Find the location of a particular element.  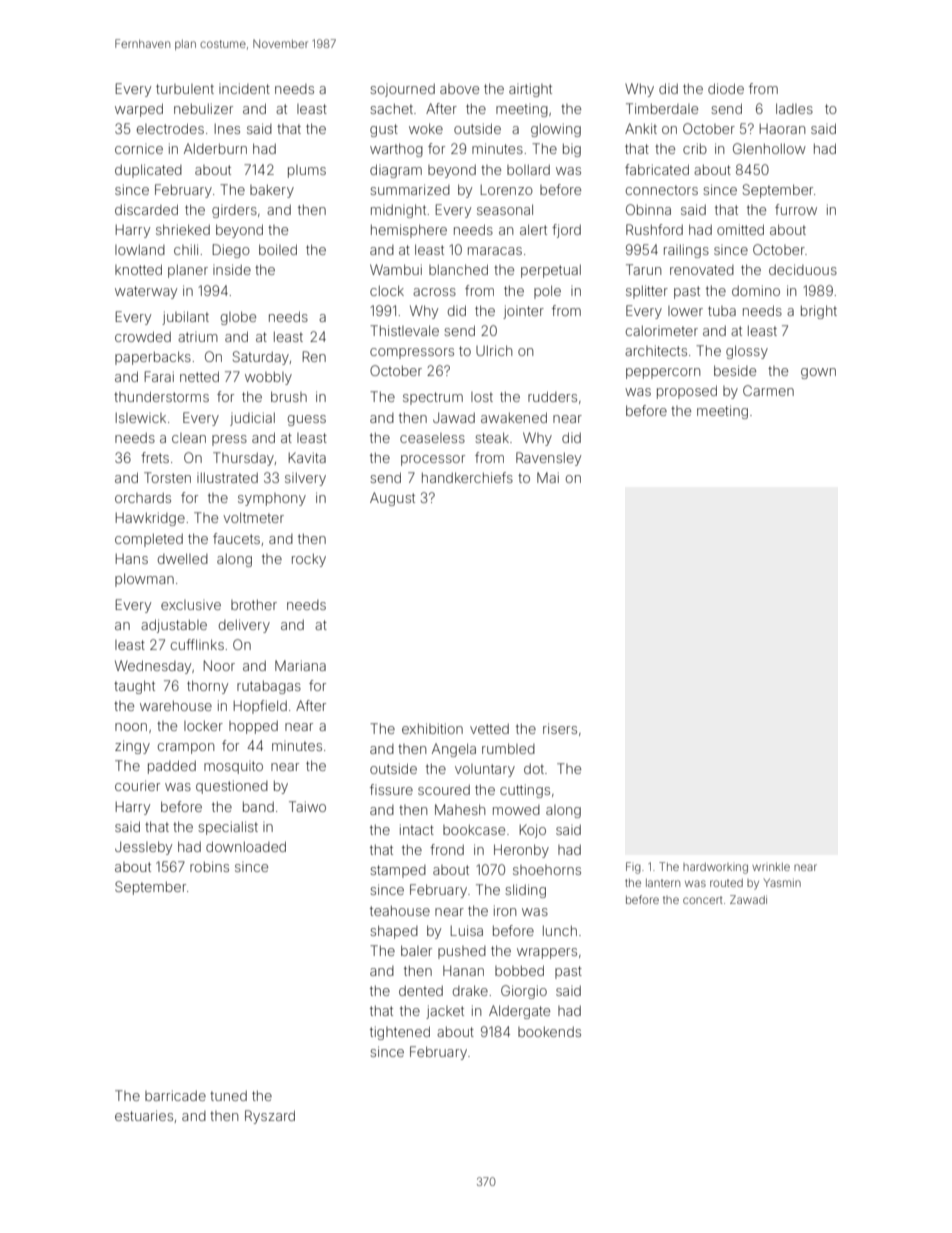

bookends is located at coordinates (549, 1031).
